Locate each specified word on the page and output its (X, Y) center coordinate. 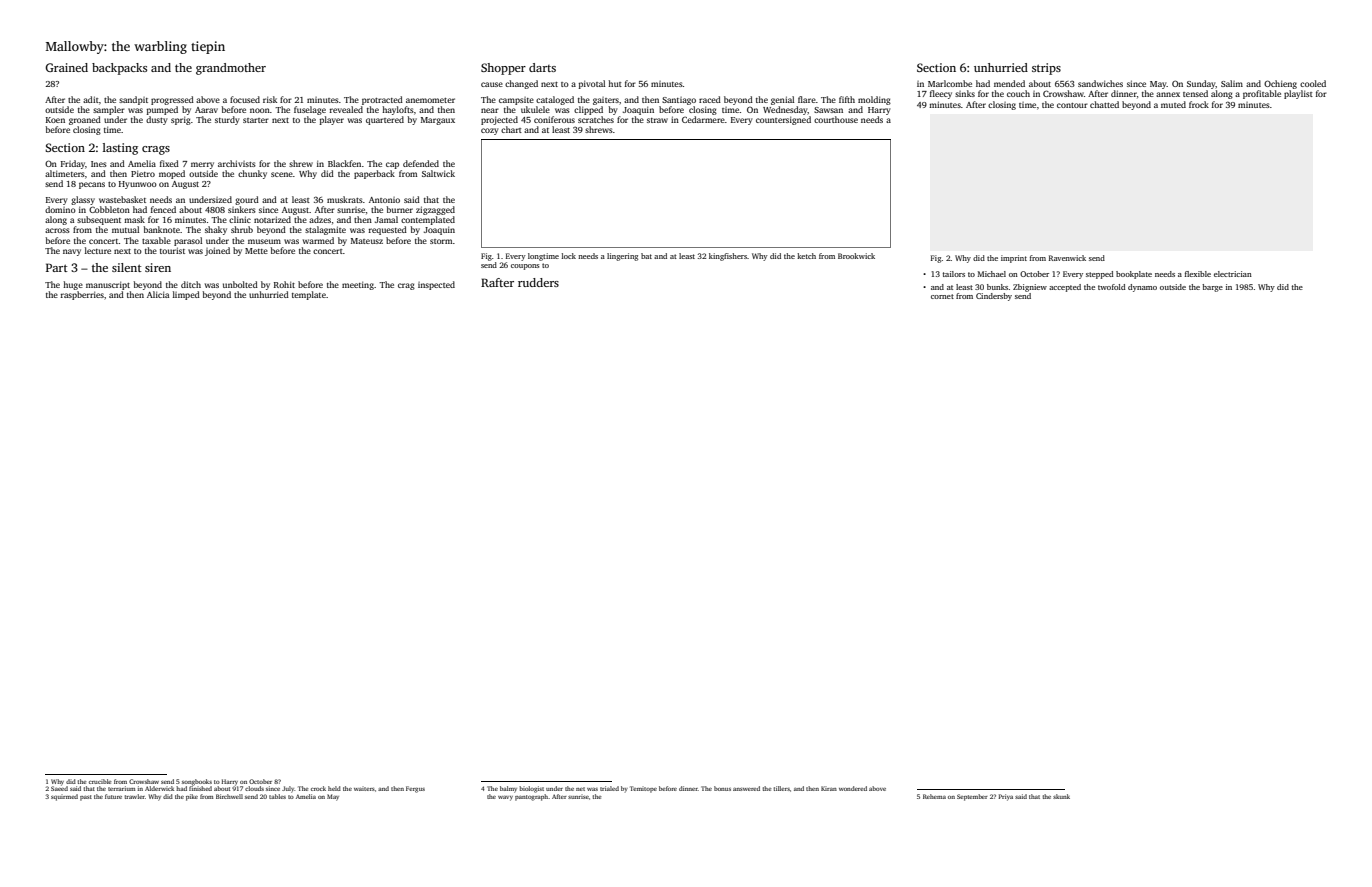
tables (277, 796)
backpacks (119, 69)
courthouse (836, 119)
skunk (1061, 796)
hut (615, 83)
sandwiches (1100, 83)
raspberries (82, 295)
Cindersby (994, 297)
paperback (374, 174)
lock (569, 256)
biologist (531, 789)
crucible (100, 781)
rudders (538, 282)
